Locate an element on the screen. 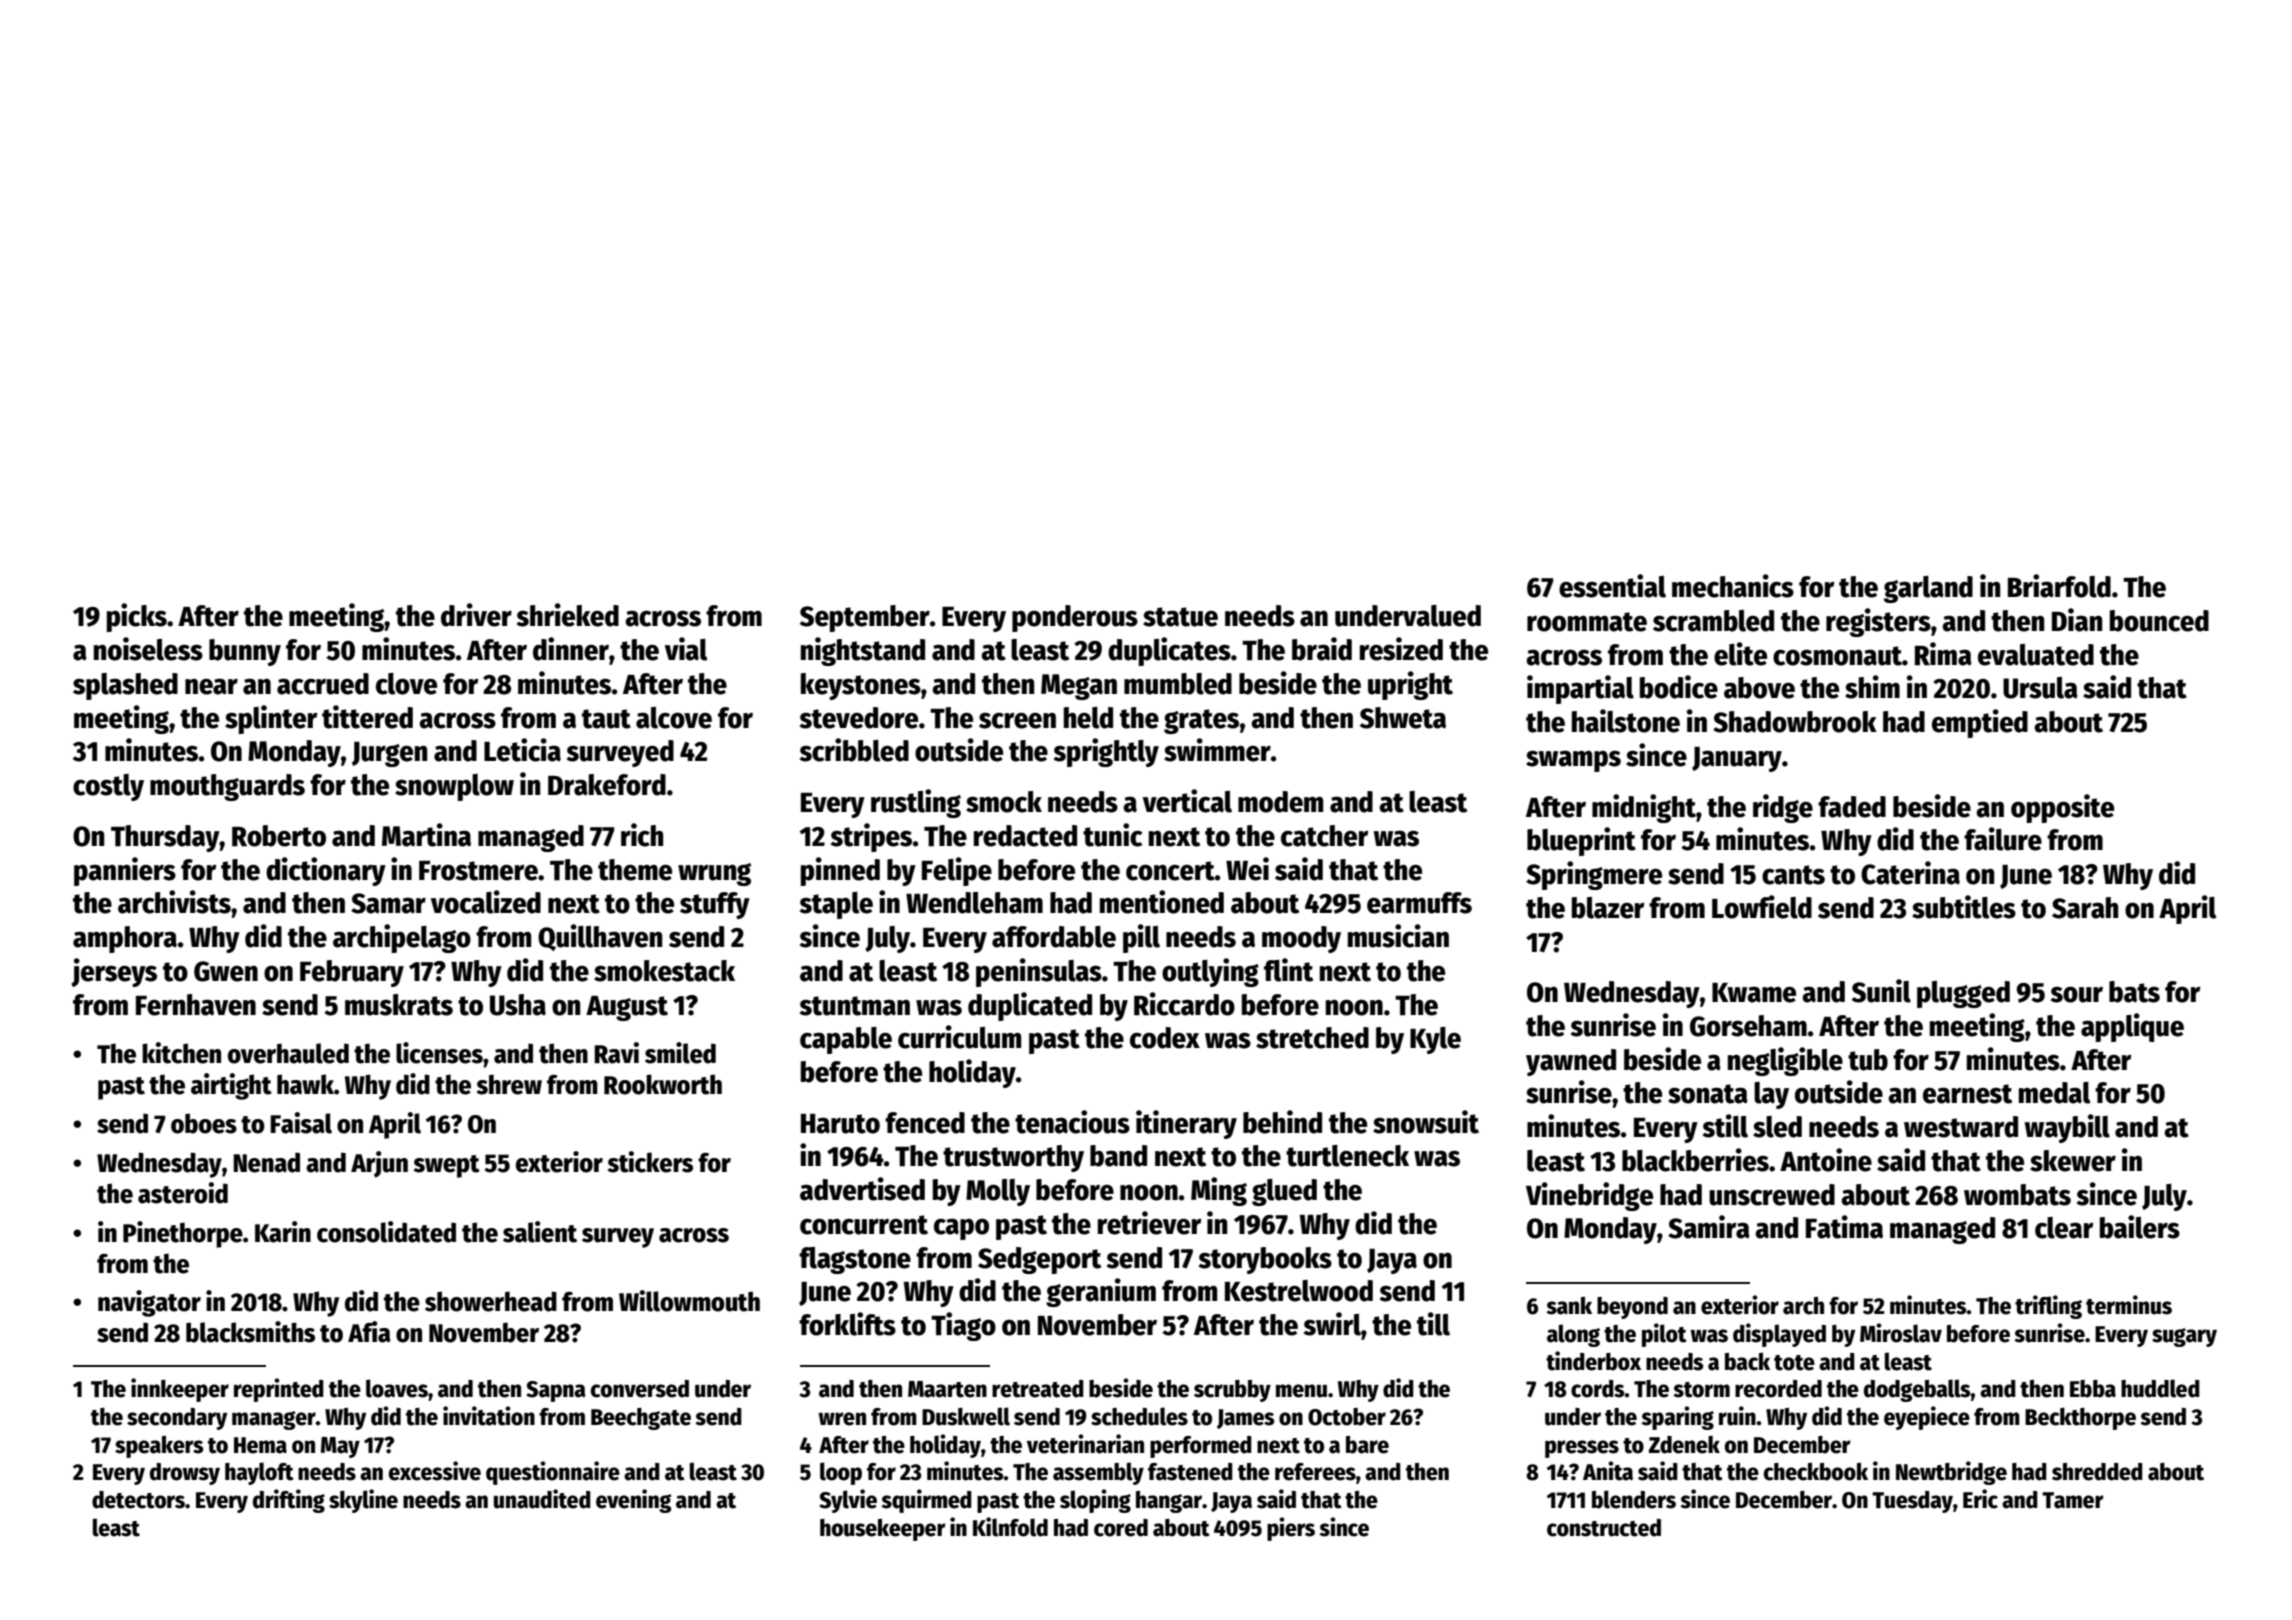 This screenshot has width=2292, height=1620. salient is located at coordinates (540, 1232).
